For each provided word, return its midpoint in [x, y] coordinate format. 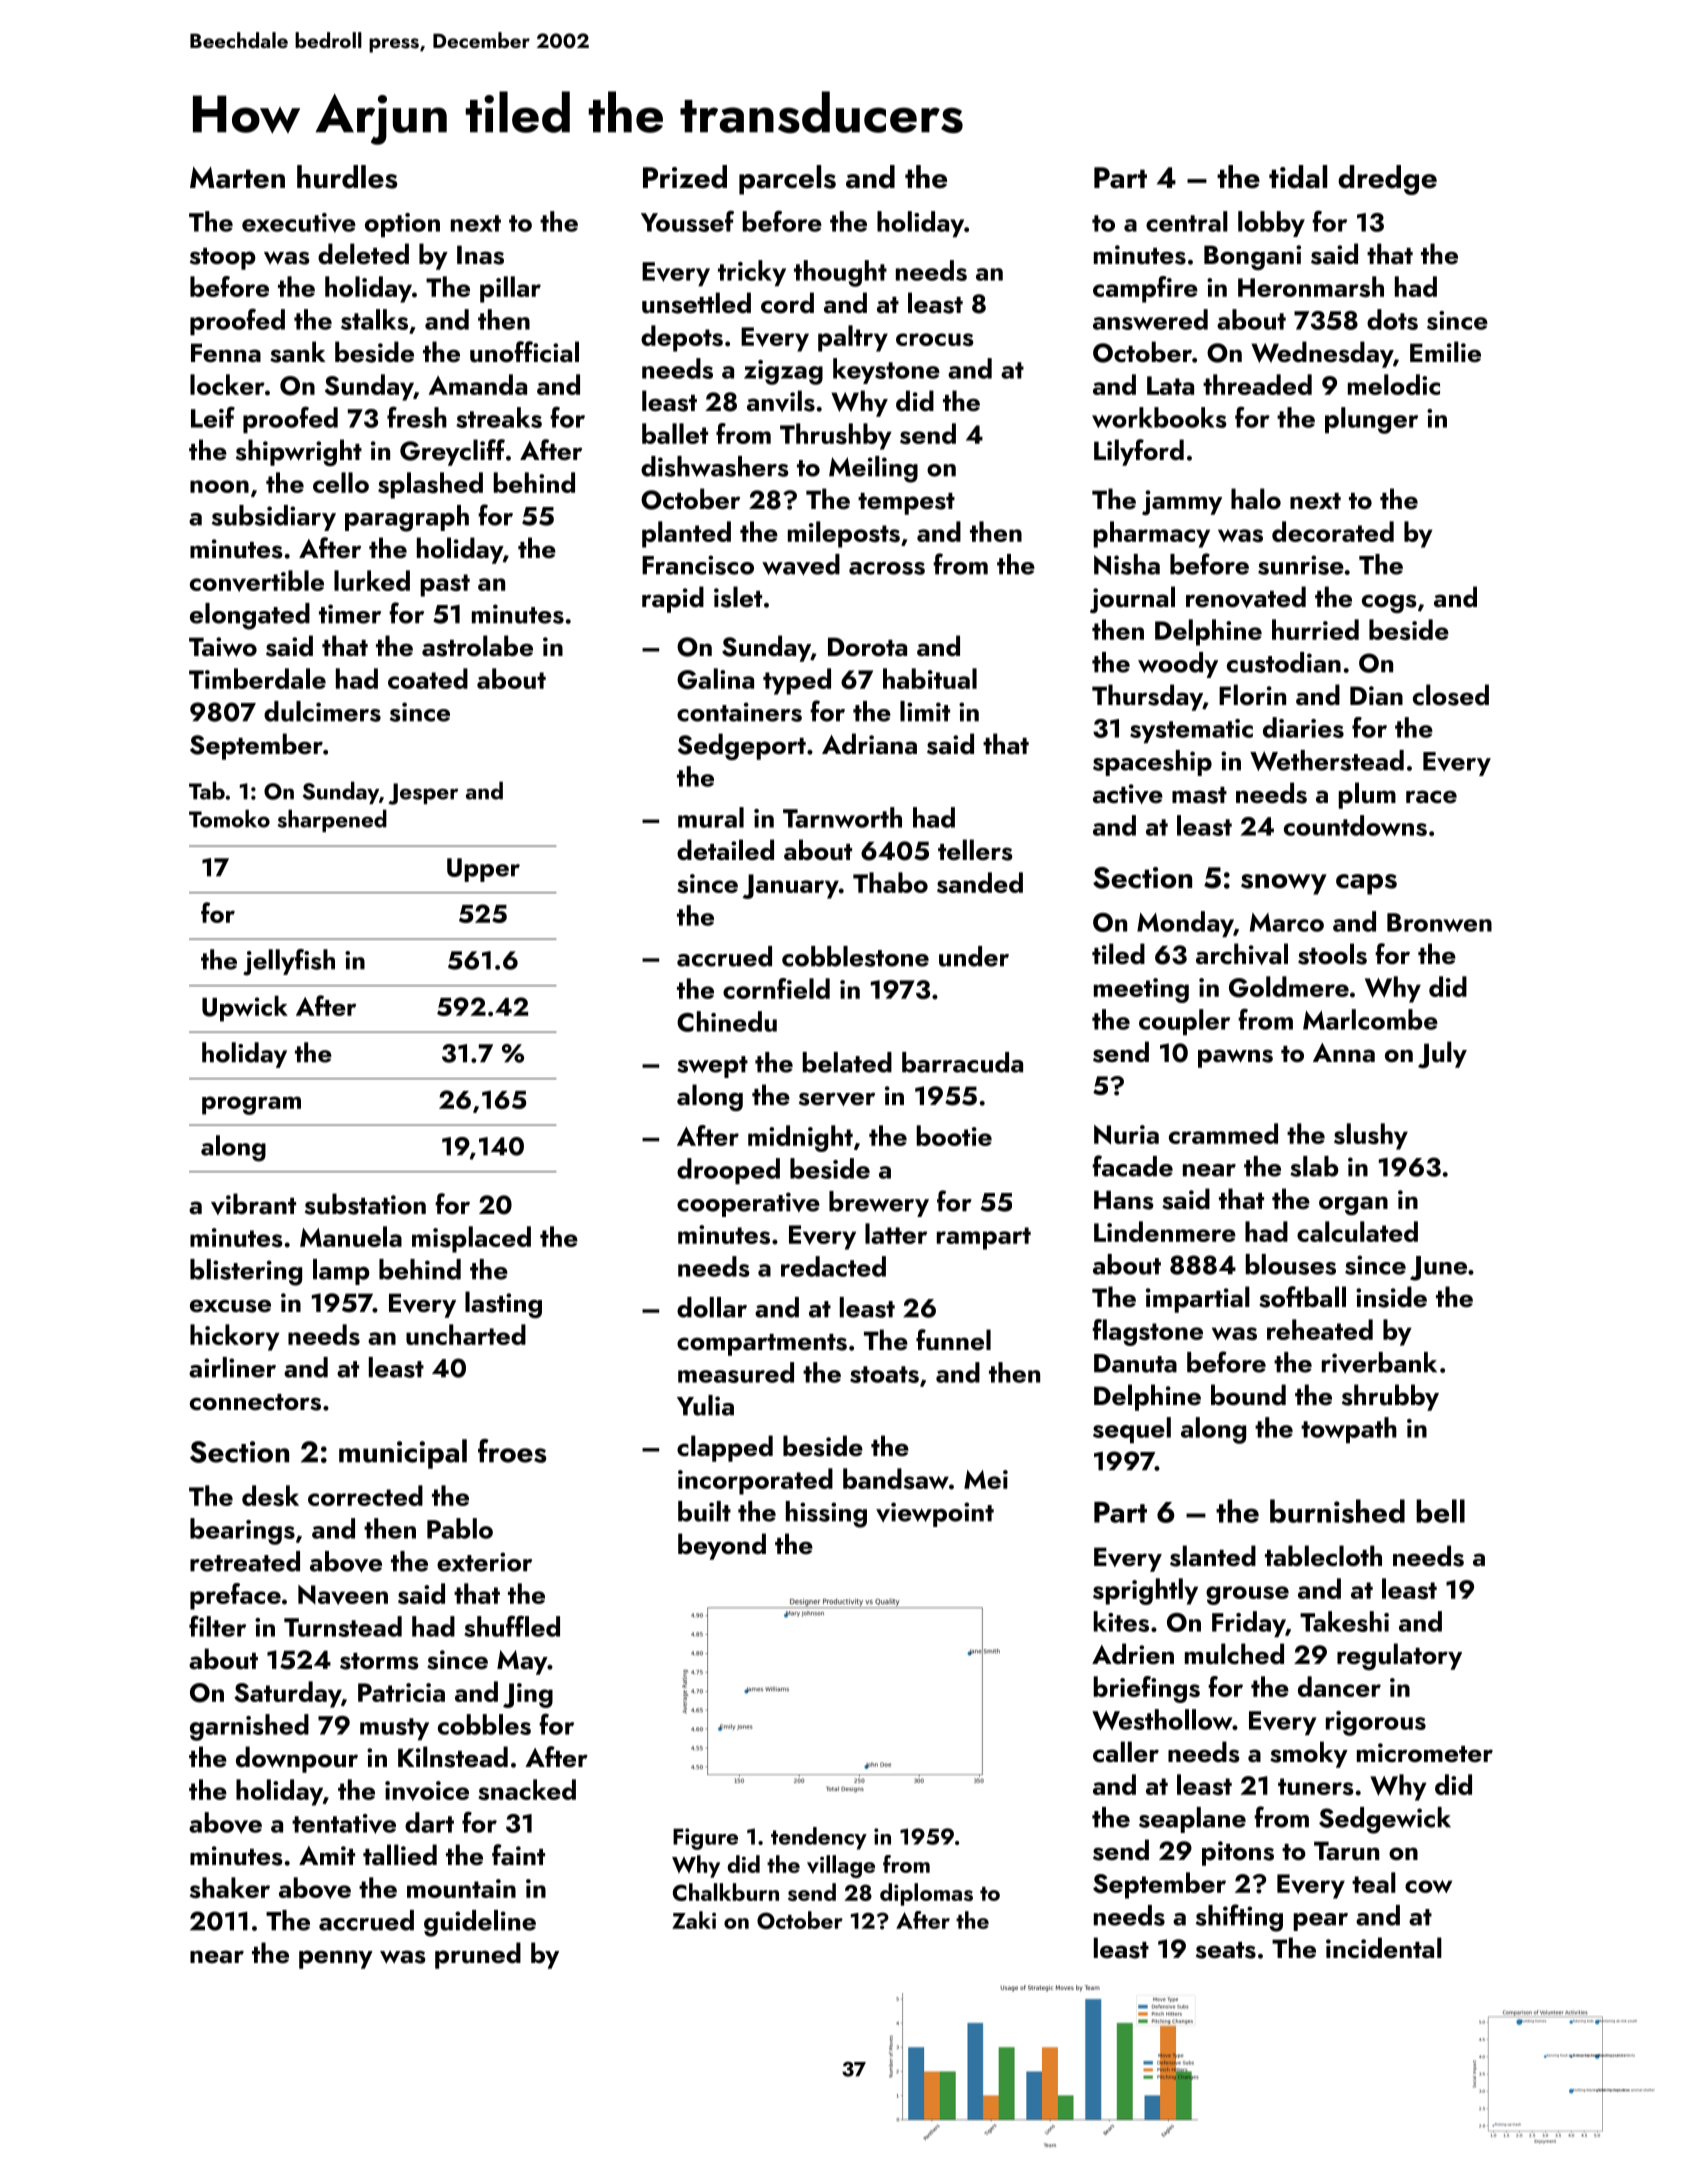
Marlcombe [1370, 1019]
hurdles [347, 177]
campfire [1145, 289]
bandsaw [896, 1478]
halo [1256, 499]
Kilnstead [453, 1757]
